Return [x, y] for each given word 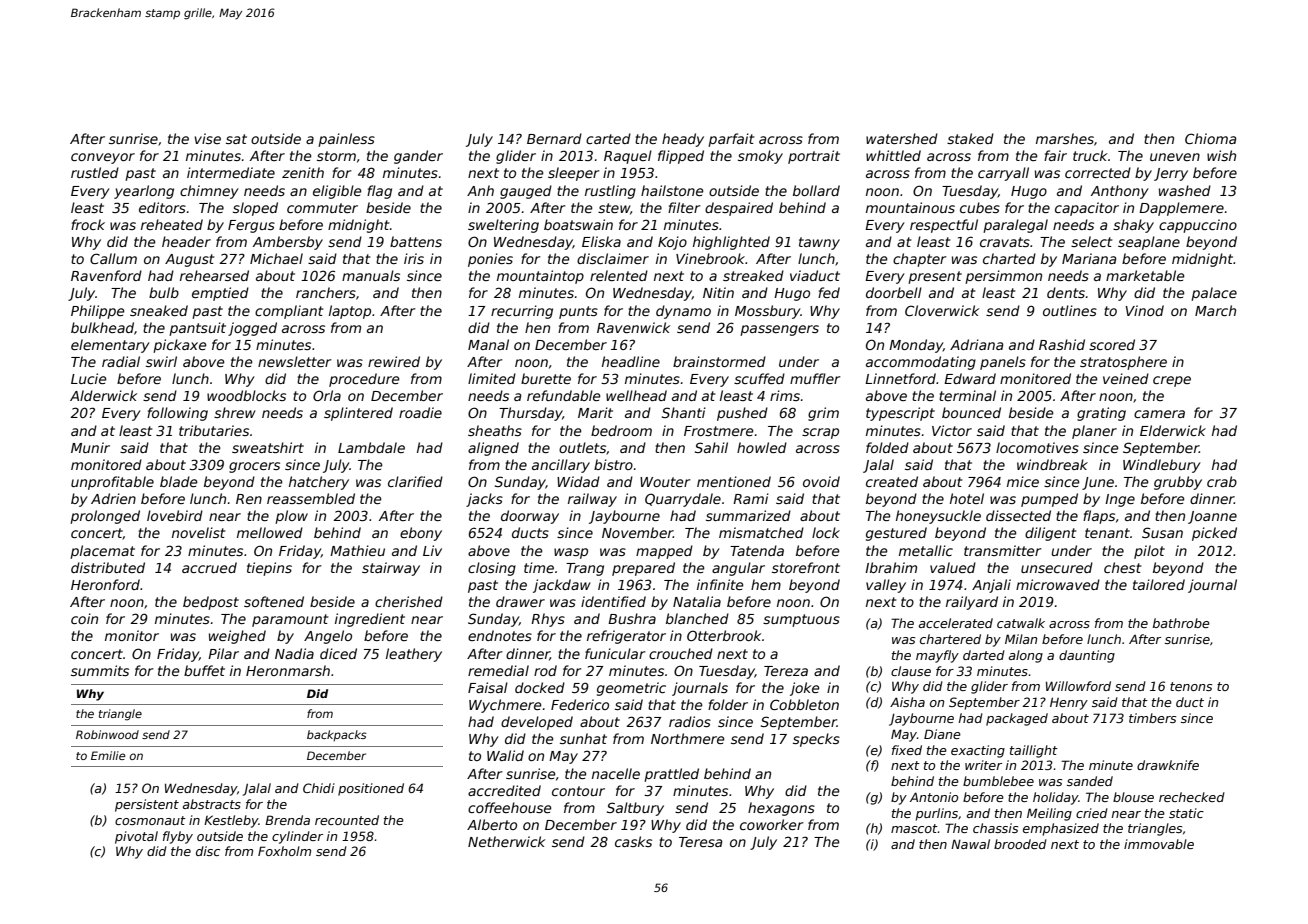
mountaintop [540, 277]
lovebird [175, 515]
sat [236, 139]
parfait [731, 140]
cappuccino [1198, 226]
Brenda [287, 820]
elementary [110, 346]
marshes [1065, 138]
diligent [1050, 534]
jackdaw [562, 586]
